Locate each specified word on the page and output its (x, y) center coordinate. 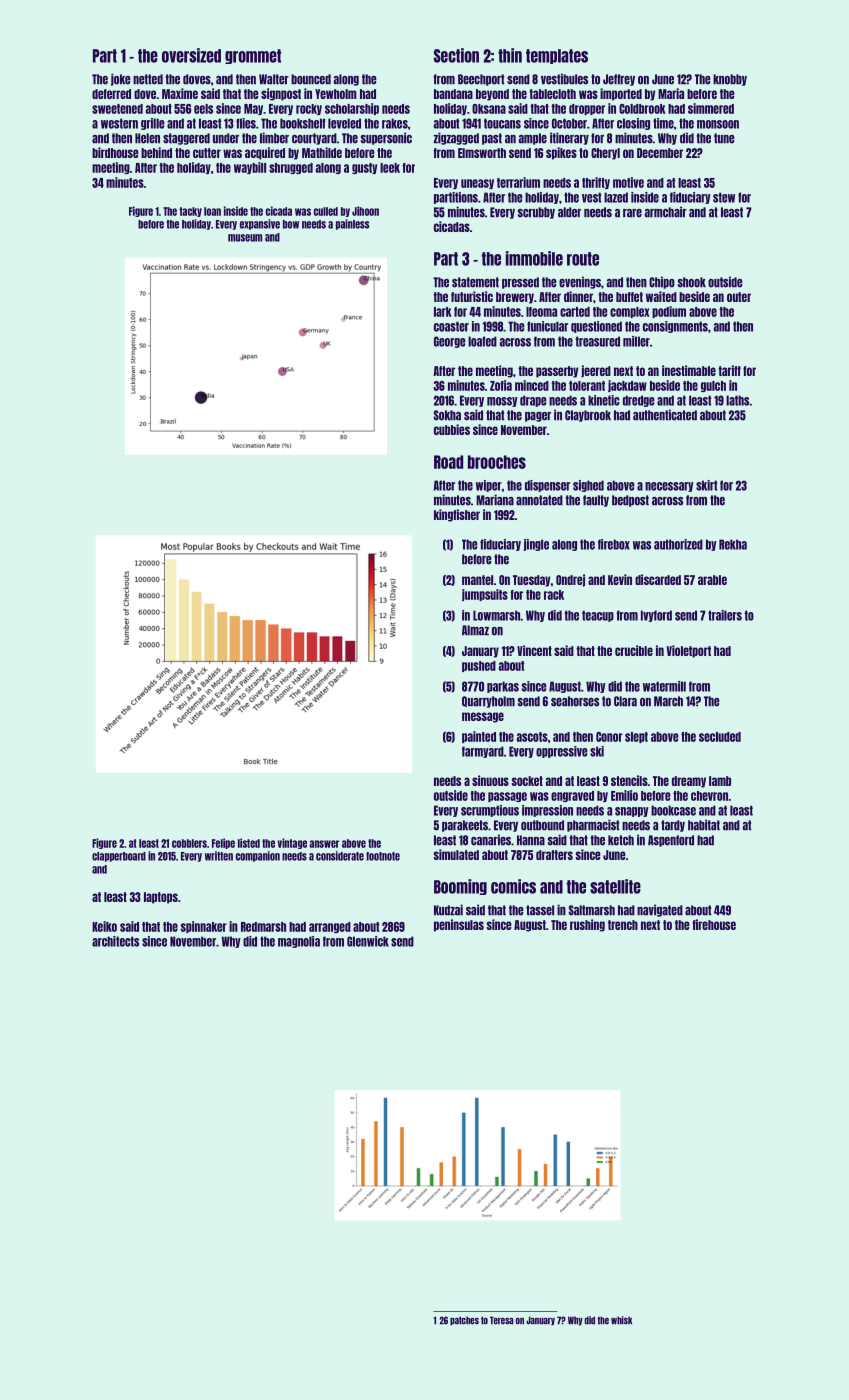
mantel (477, 580)
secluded (720, 737)
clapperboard (119, 857)
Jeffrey (619, 80)
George (450, 342)
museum (245, 238)
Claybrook (588, 416)
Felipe (223, 843)
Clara (625, 701)
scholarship (352, 109)
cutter (207, 153)
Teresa (501, 1320)
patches (464, 1321)
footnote (383, 856)
